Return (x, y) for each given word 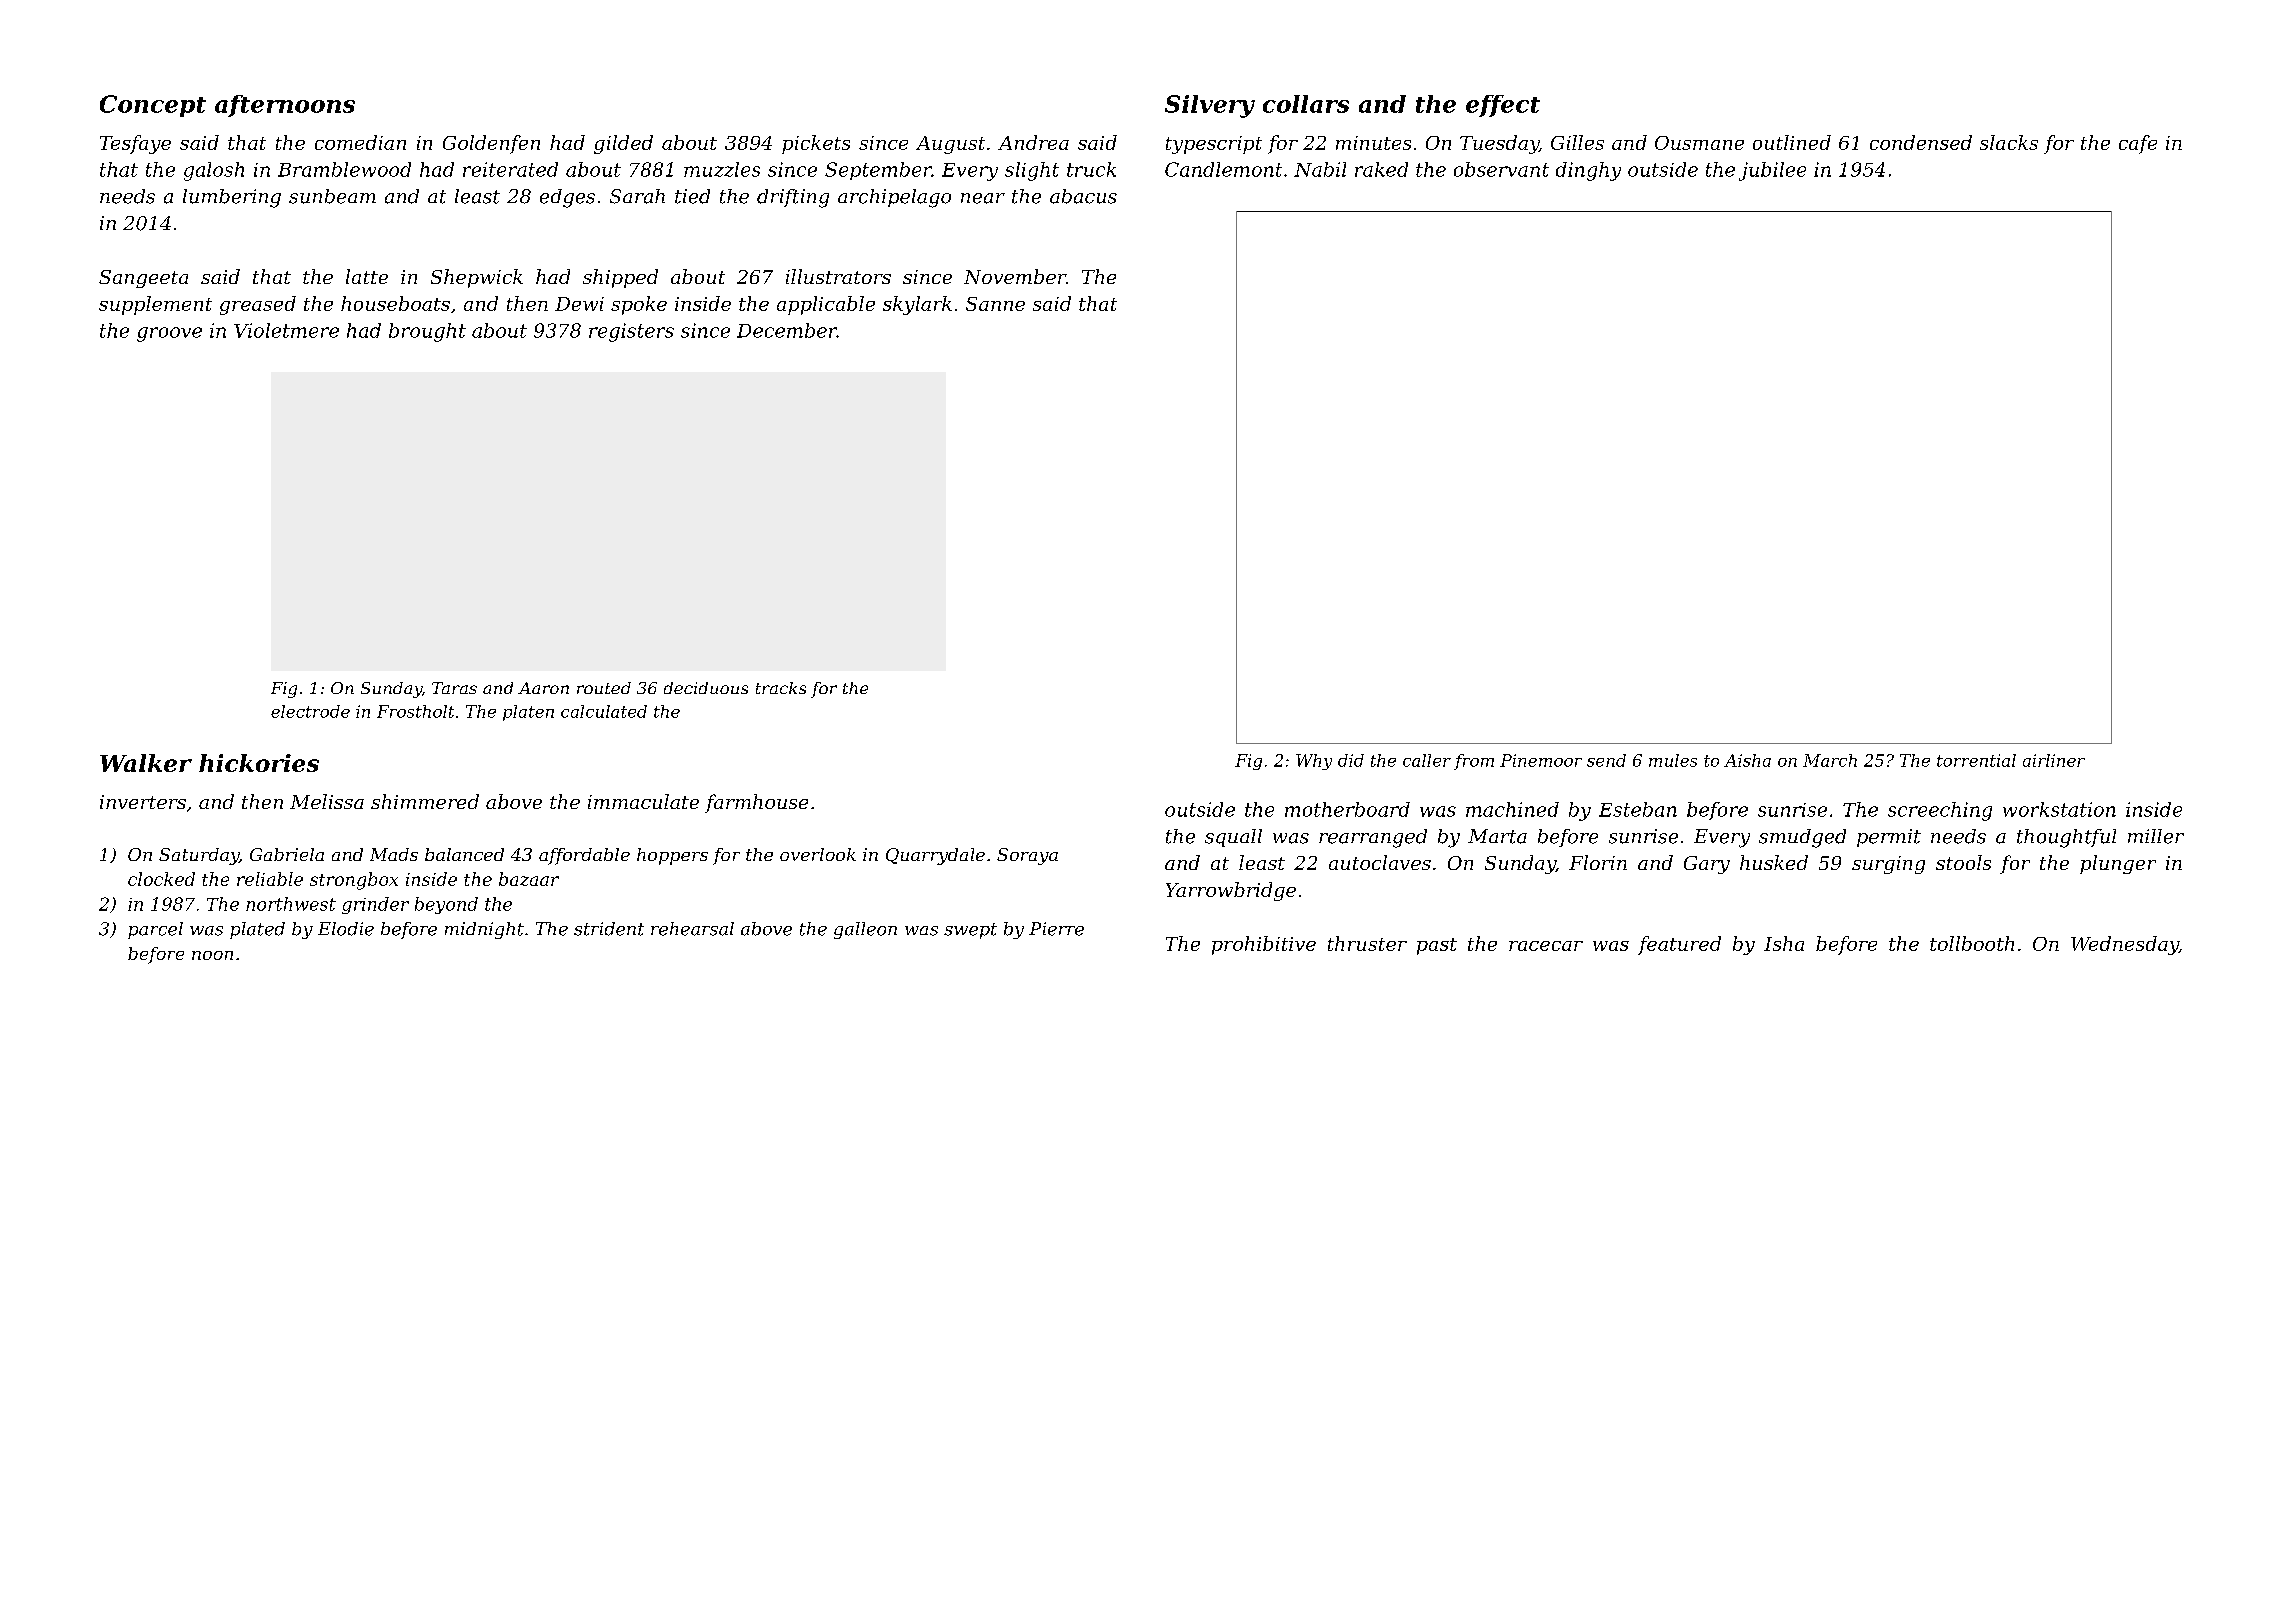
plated (257, 930)
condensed (1921, 142)
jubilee (1772, 171)
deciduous (706, 688)
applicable (826, 305)
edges (567, 198)
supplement (155, 305)
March (1830, 760)
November (1015, 276)
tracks (781, 688)
